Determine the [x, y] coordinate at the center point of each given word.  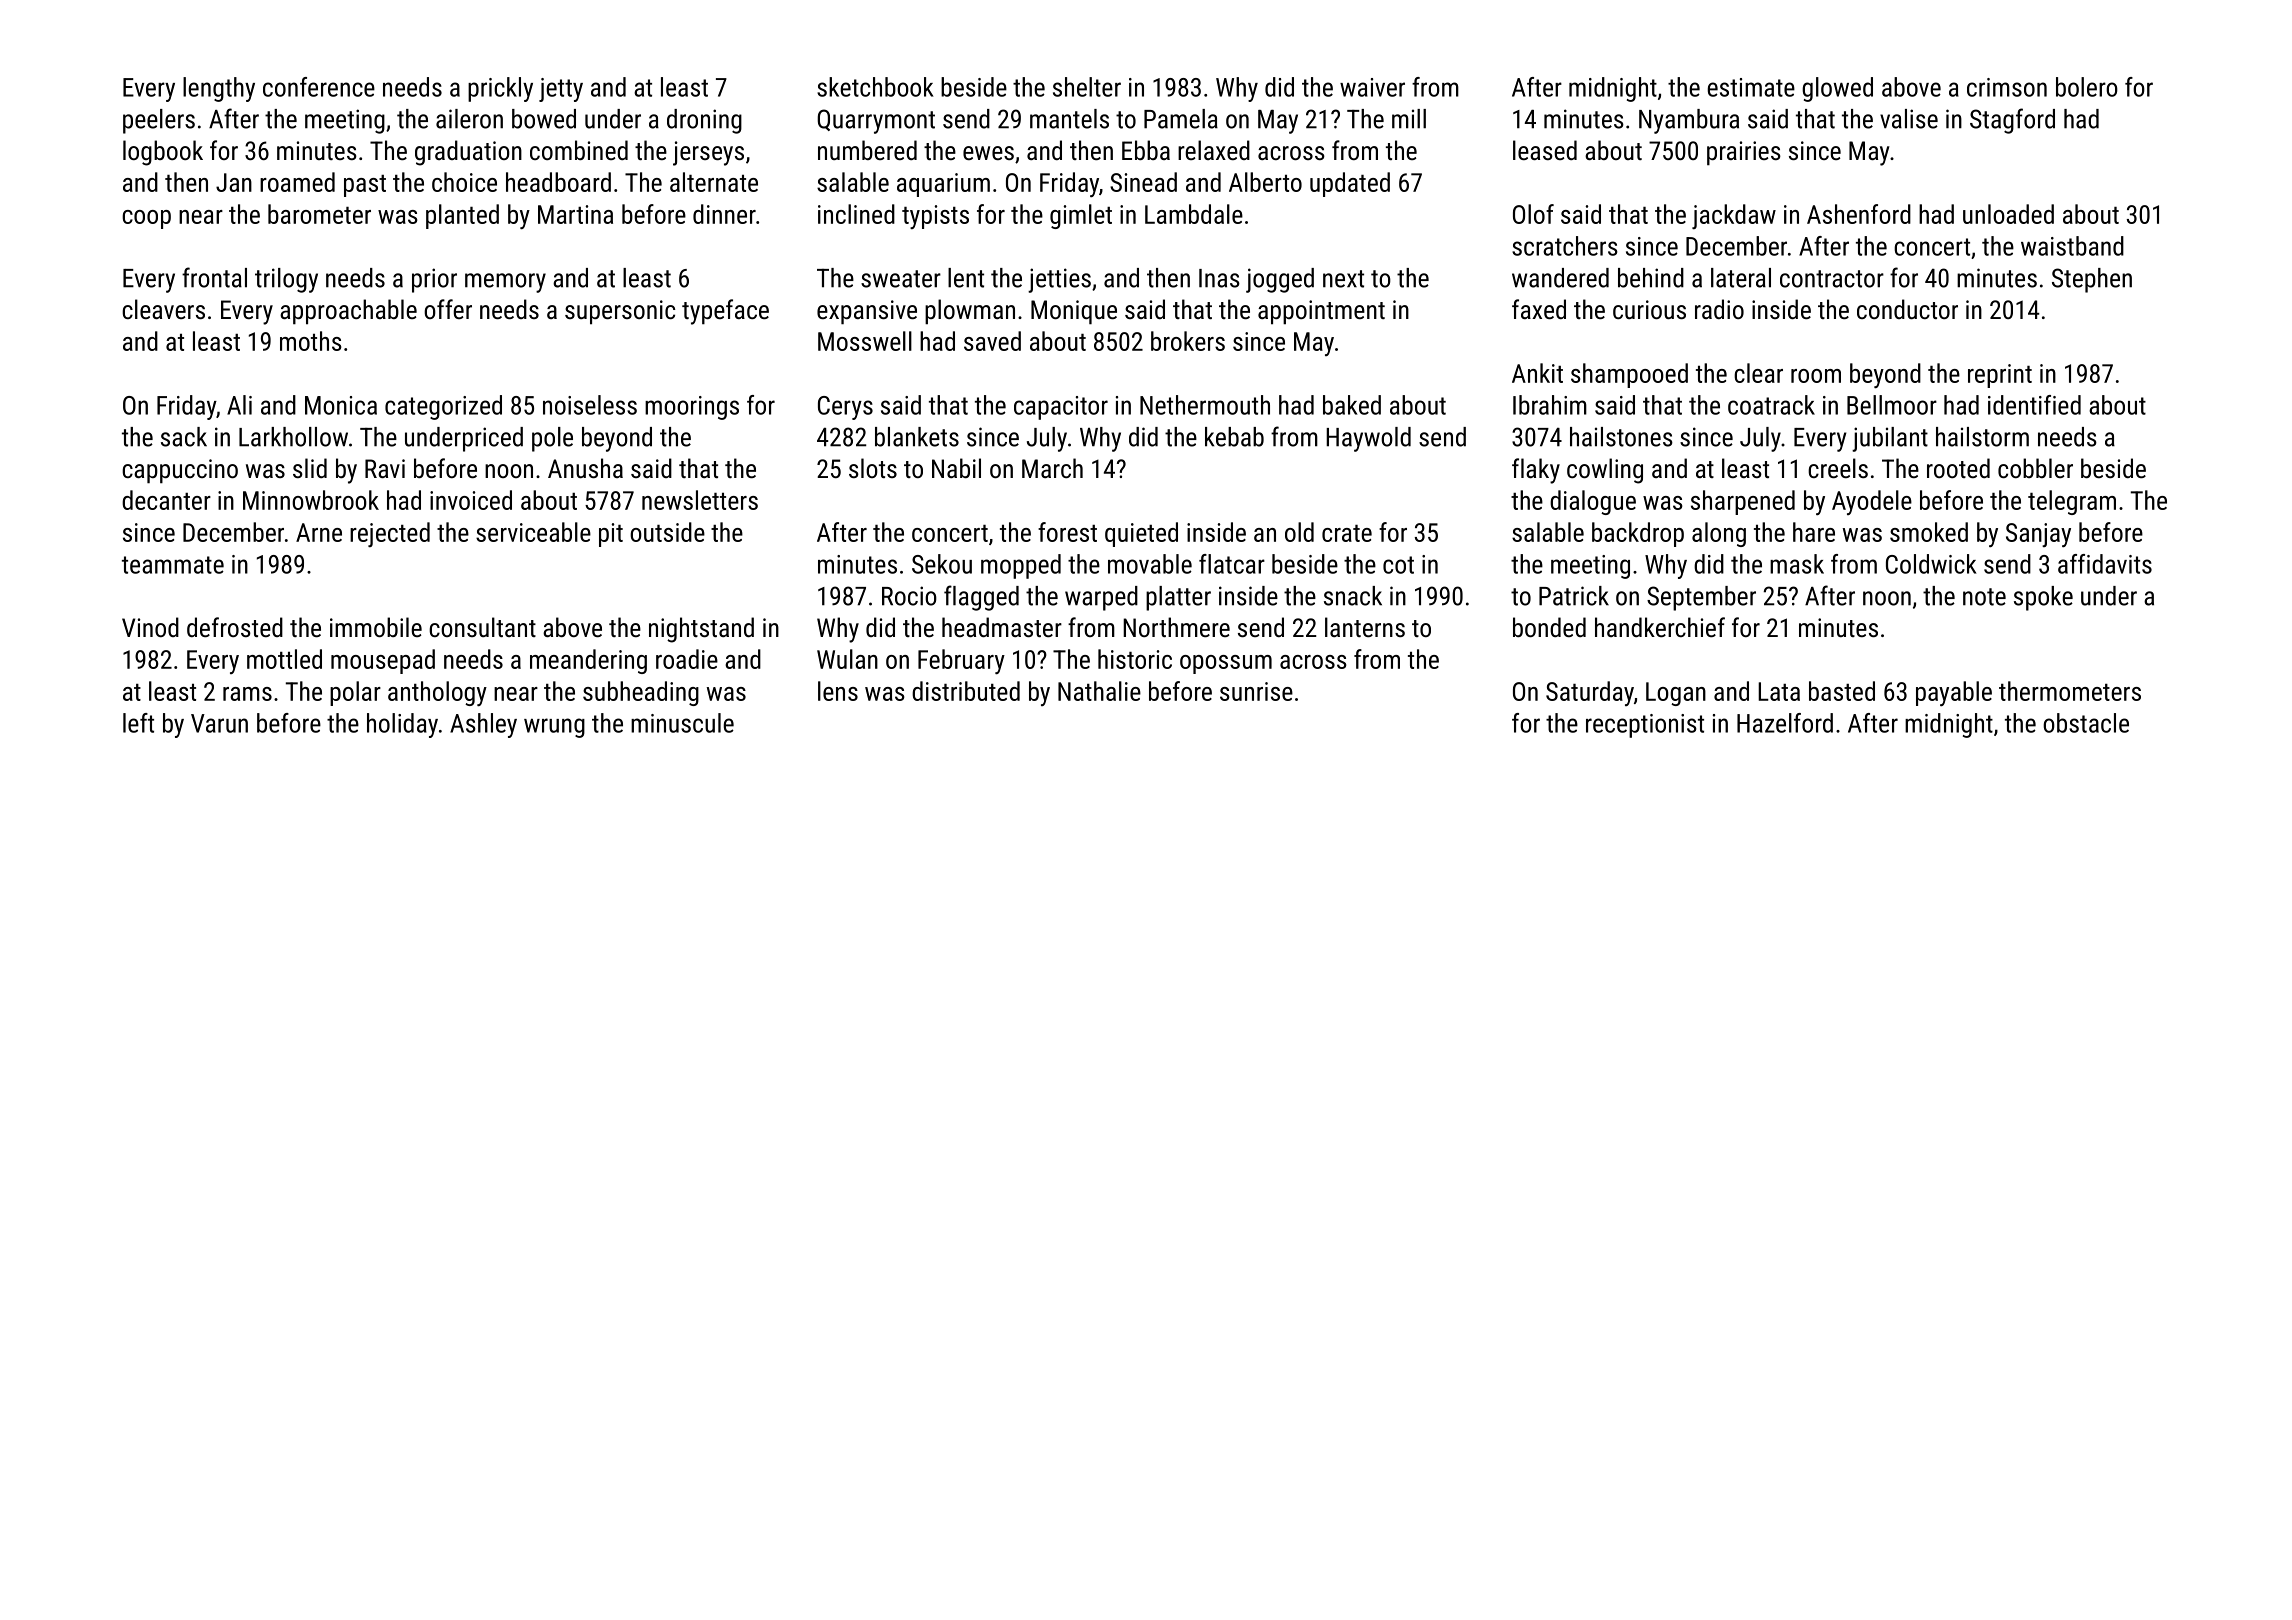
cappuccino [180, 471]
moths [311, 341]
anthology [437, 693]
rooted [1958, 468]
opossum [1226, 664]
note [1984, 597]
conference [319, 87]
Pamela [1181, 119]
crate [1347, 533]
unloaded [2008, 214]
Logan [1676, 694]
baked [1352, 405]
